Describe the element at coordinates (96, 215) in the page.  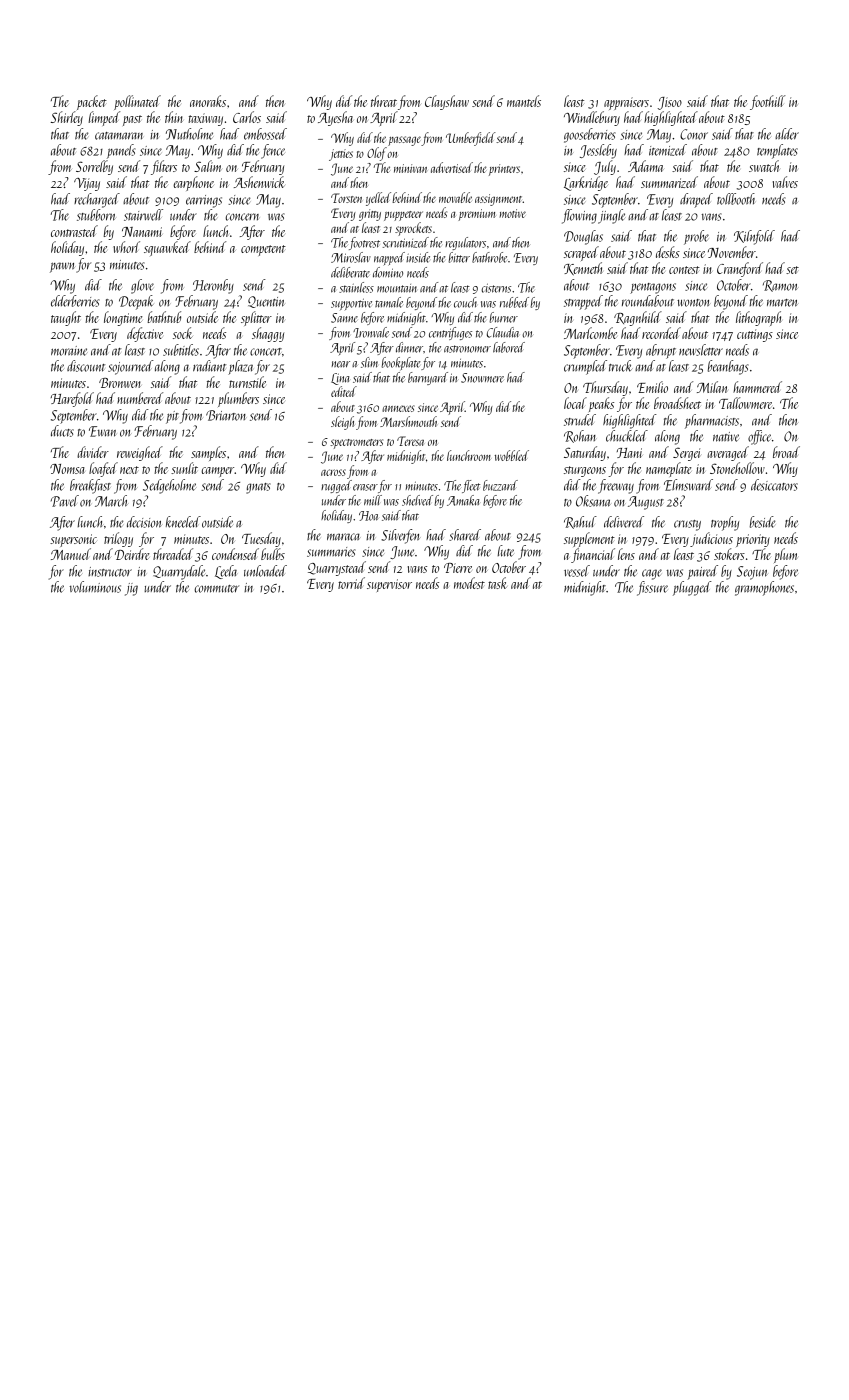
I see `stubborn` at that location.
